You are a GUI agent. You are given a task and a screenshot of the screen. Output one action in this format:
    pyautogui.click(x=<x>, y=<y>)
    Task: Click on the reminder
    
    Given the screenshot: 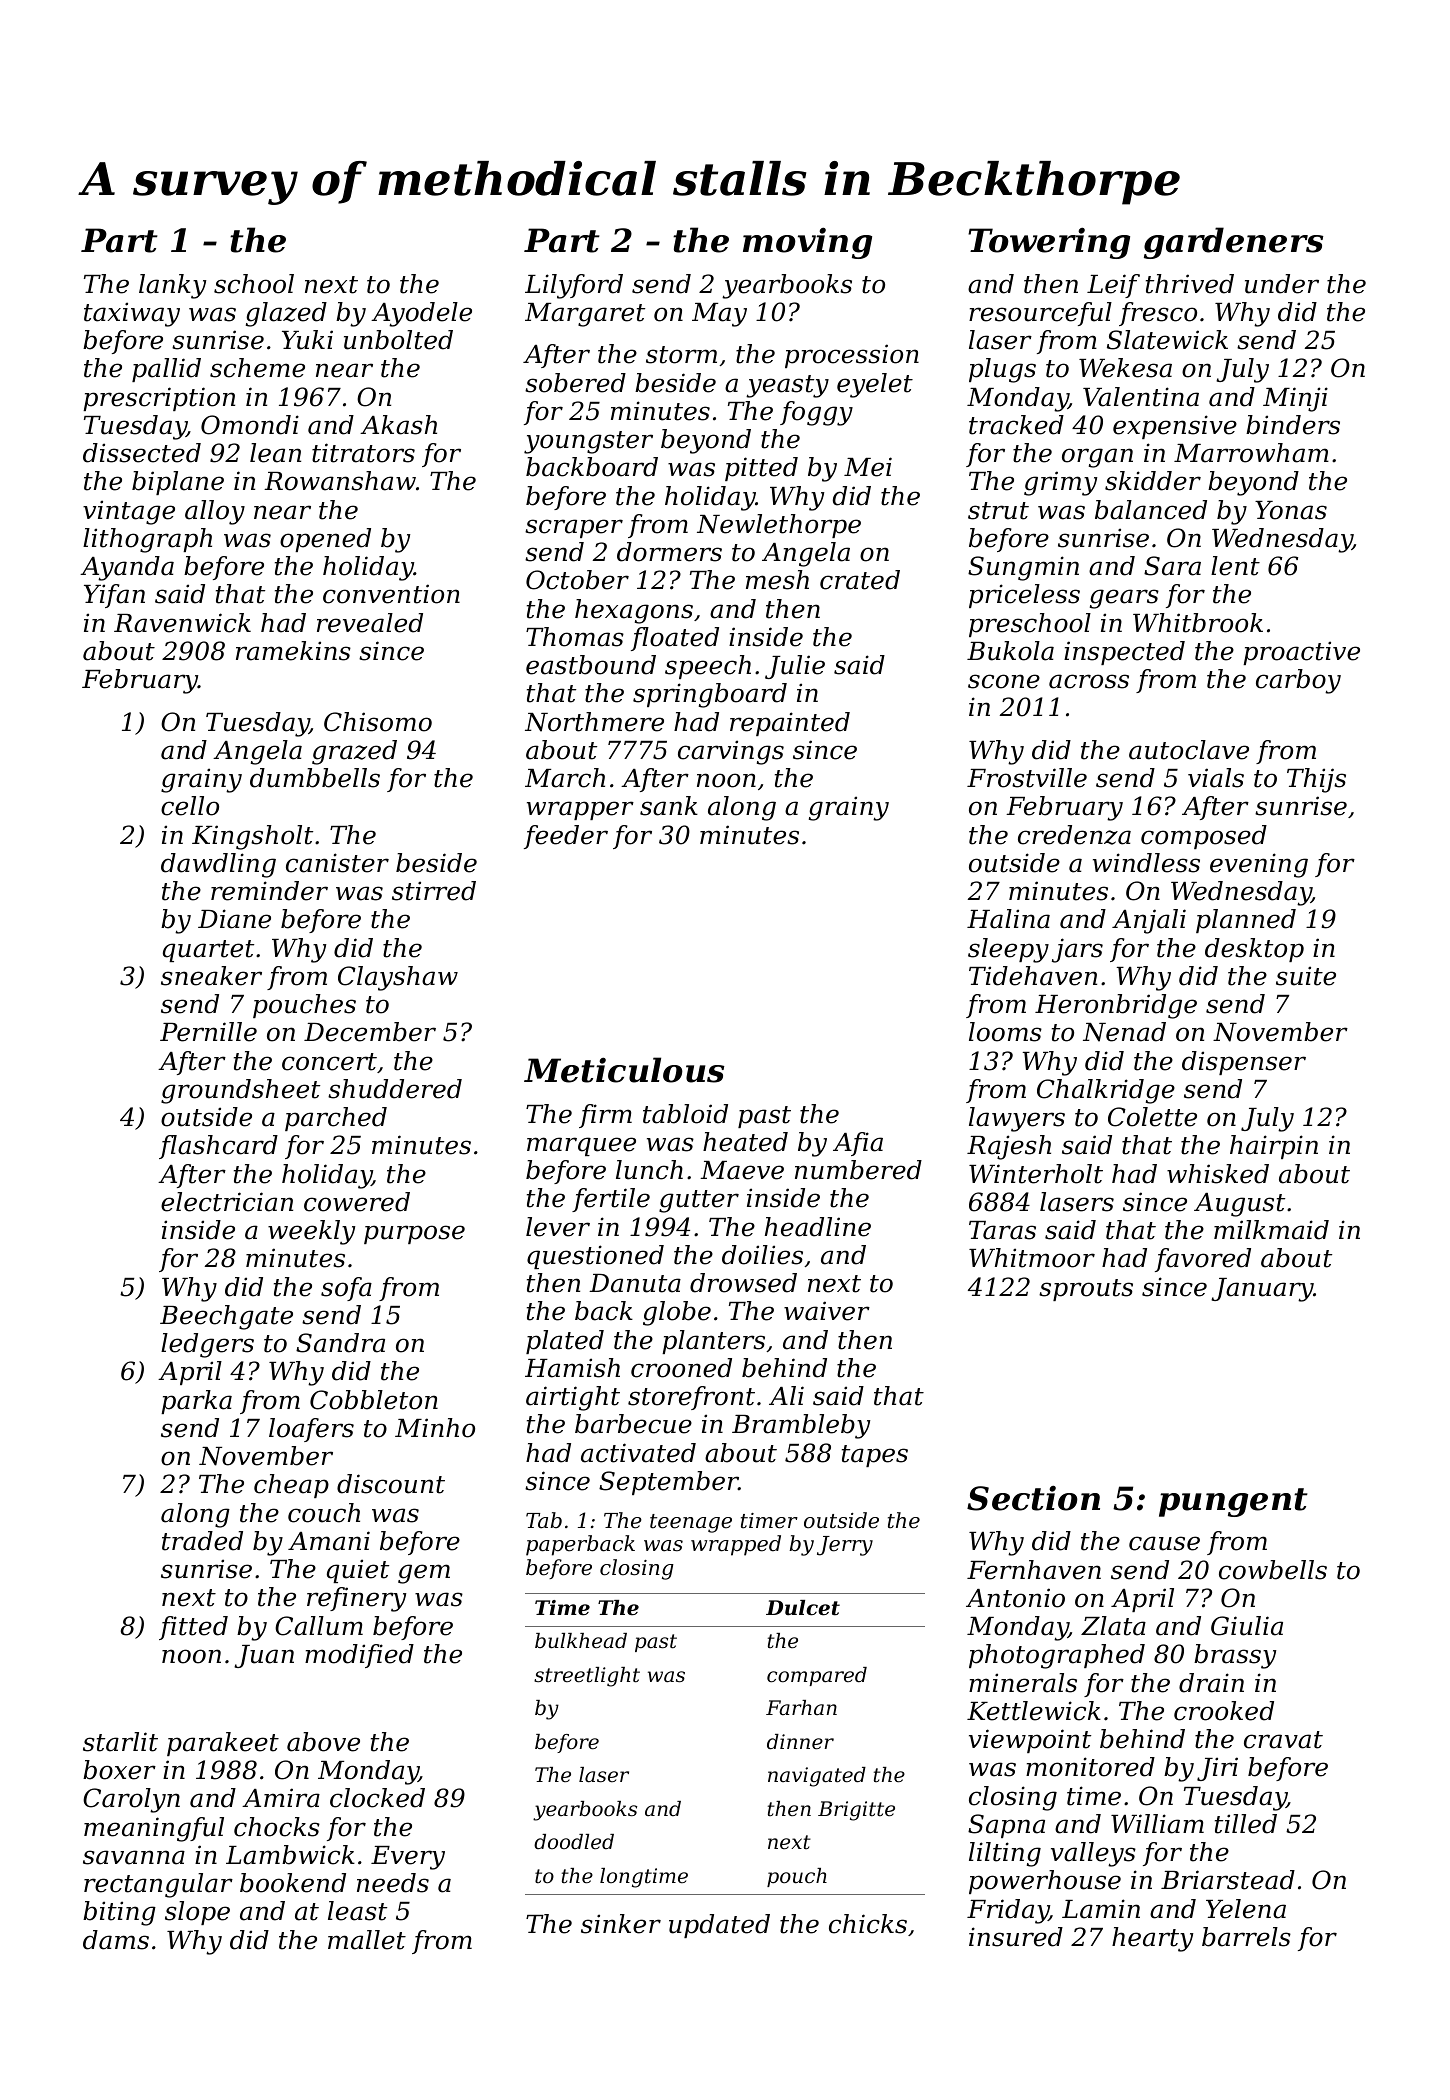 What is the action you would take?
    pyautogui.click(x=269, y=891)
